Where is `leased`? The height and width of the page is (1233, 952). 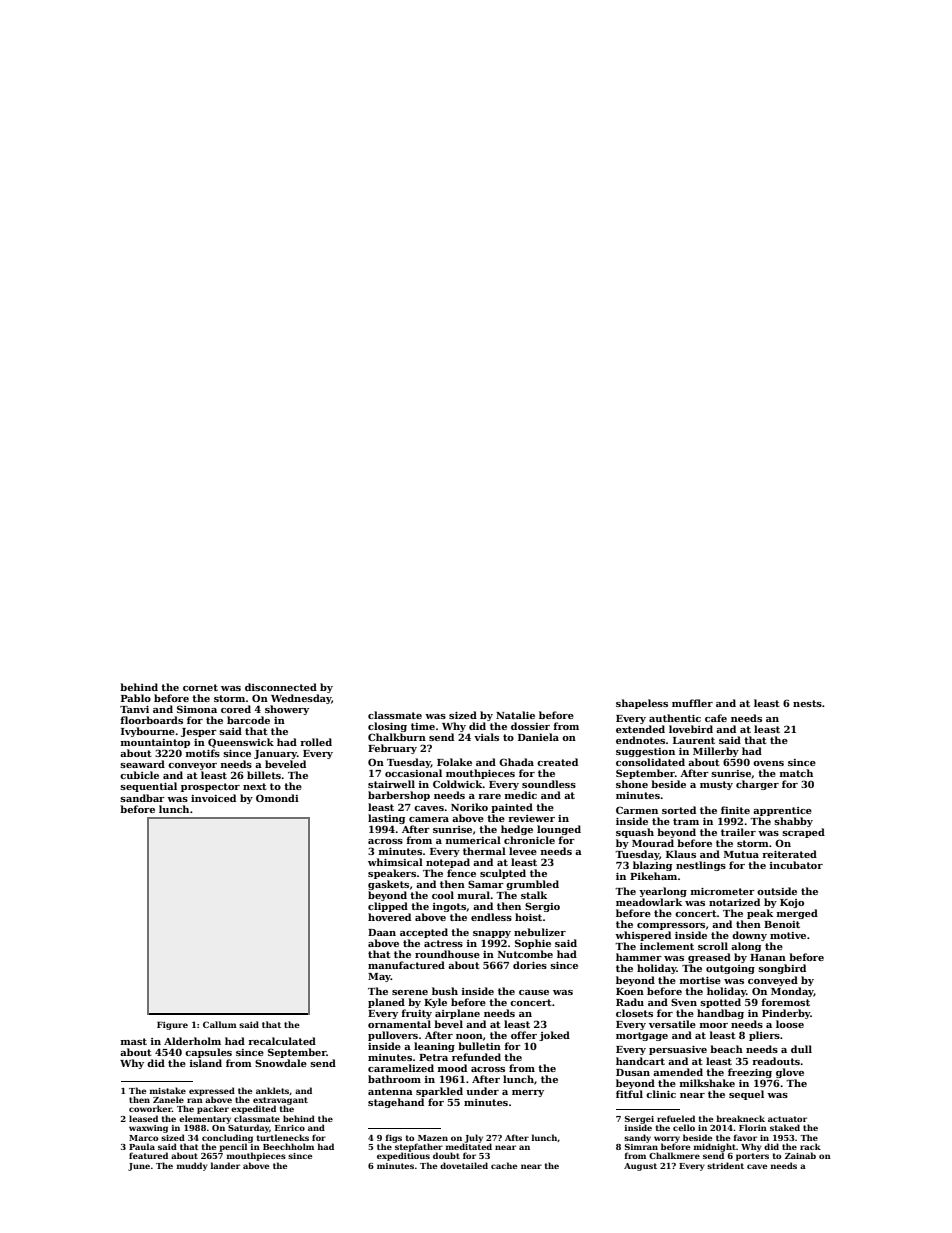 leased is located at coordinates (143, 1118).
